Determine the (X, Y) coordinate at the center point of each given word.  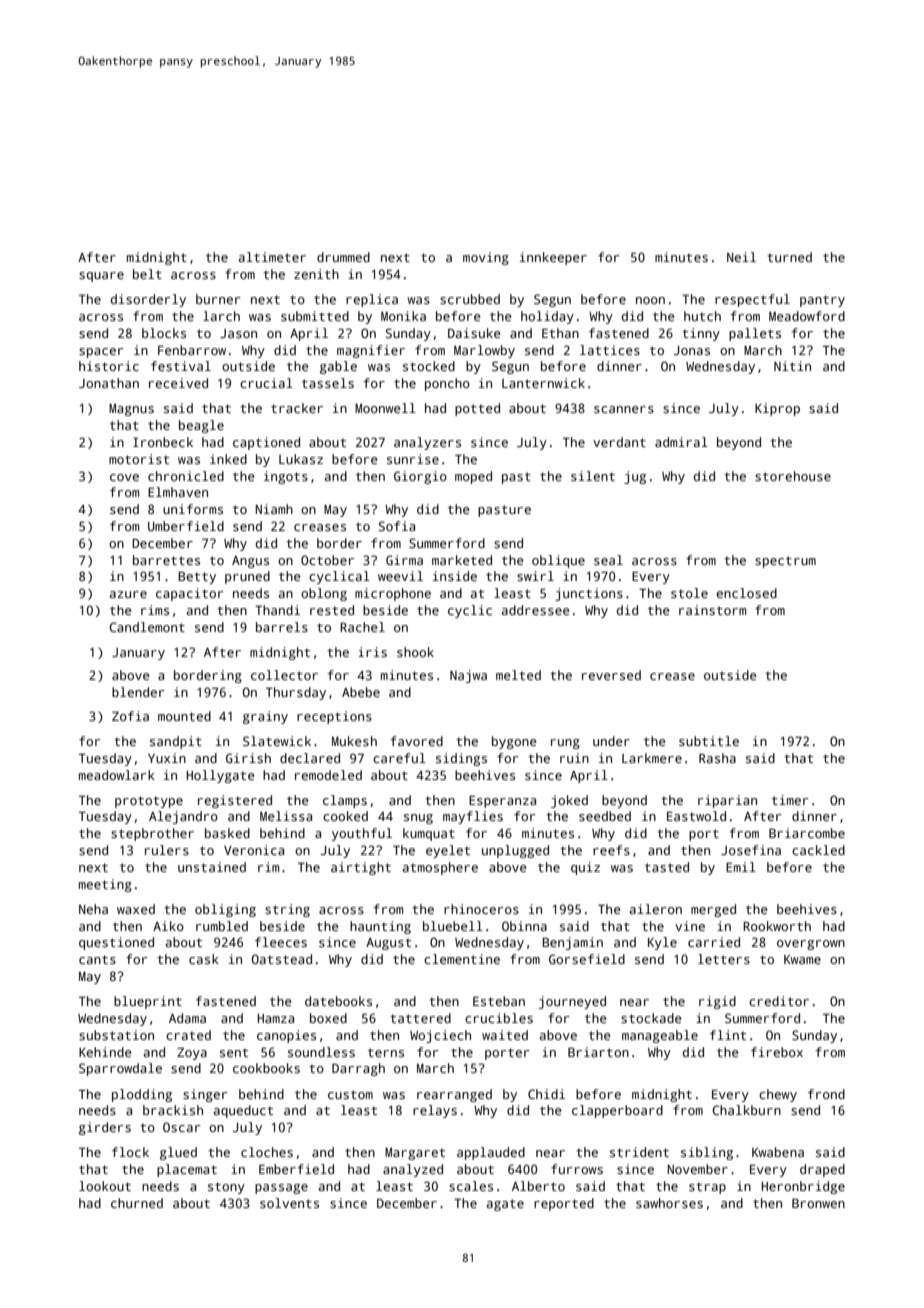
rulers (167, 850)
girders (105, 1128)
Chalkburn (746, 1110)
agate (505, 1205)
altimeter (272, 257)
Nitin (792, 366)
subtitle (709, 741)
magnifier (371, 351)
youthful (362, 834)
